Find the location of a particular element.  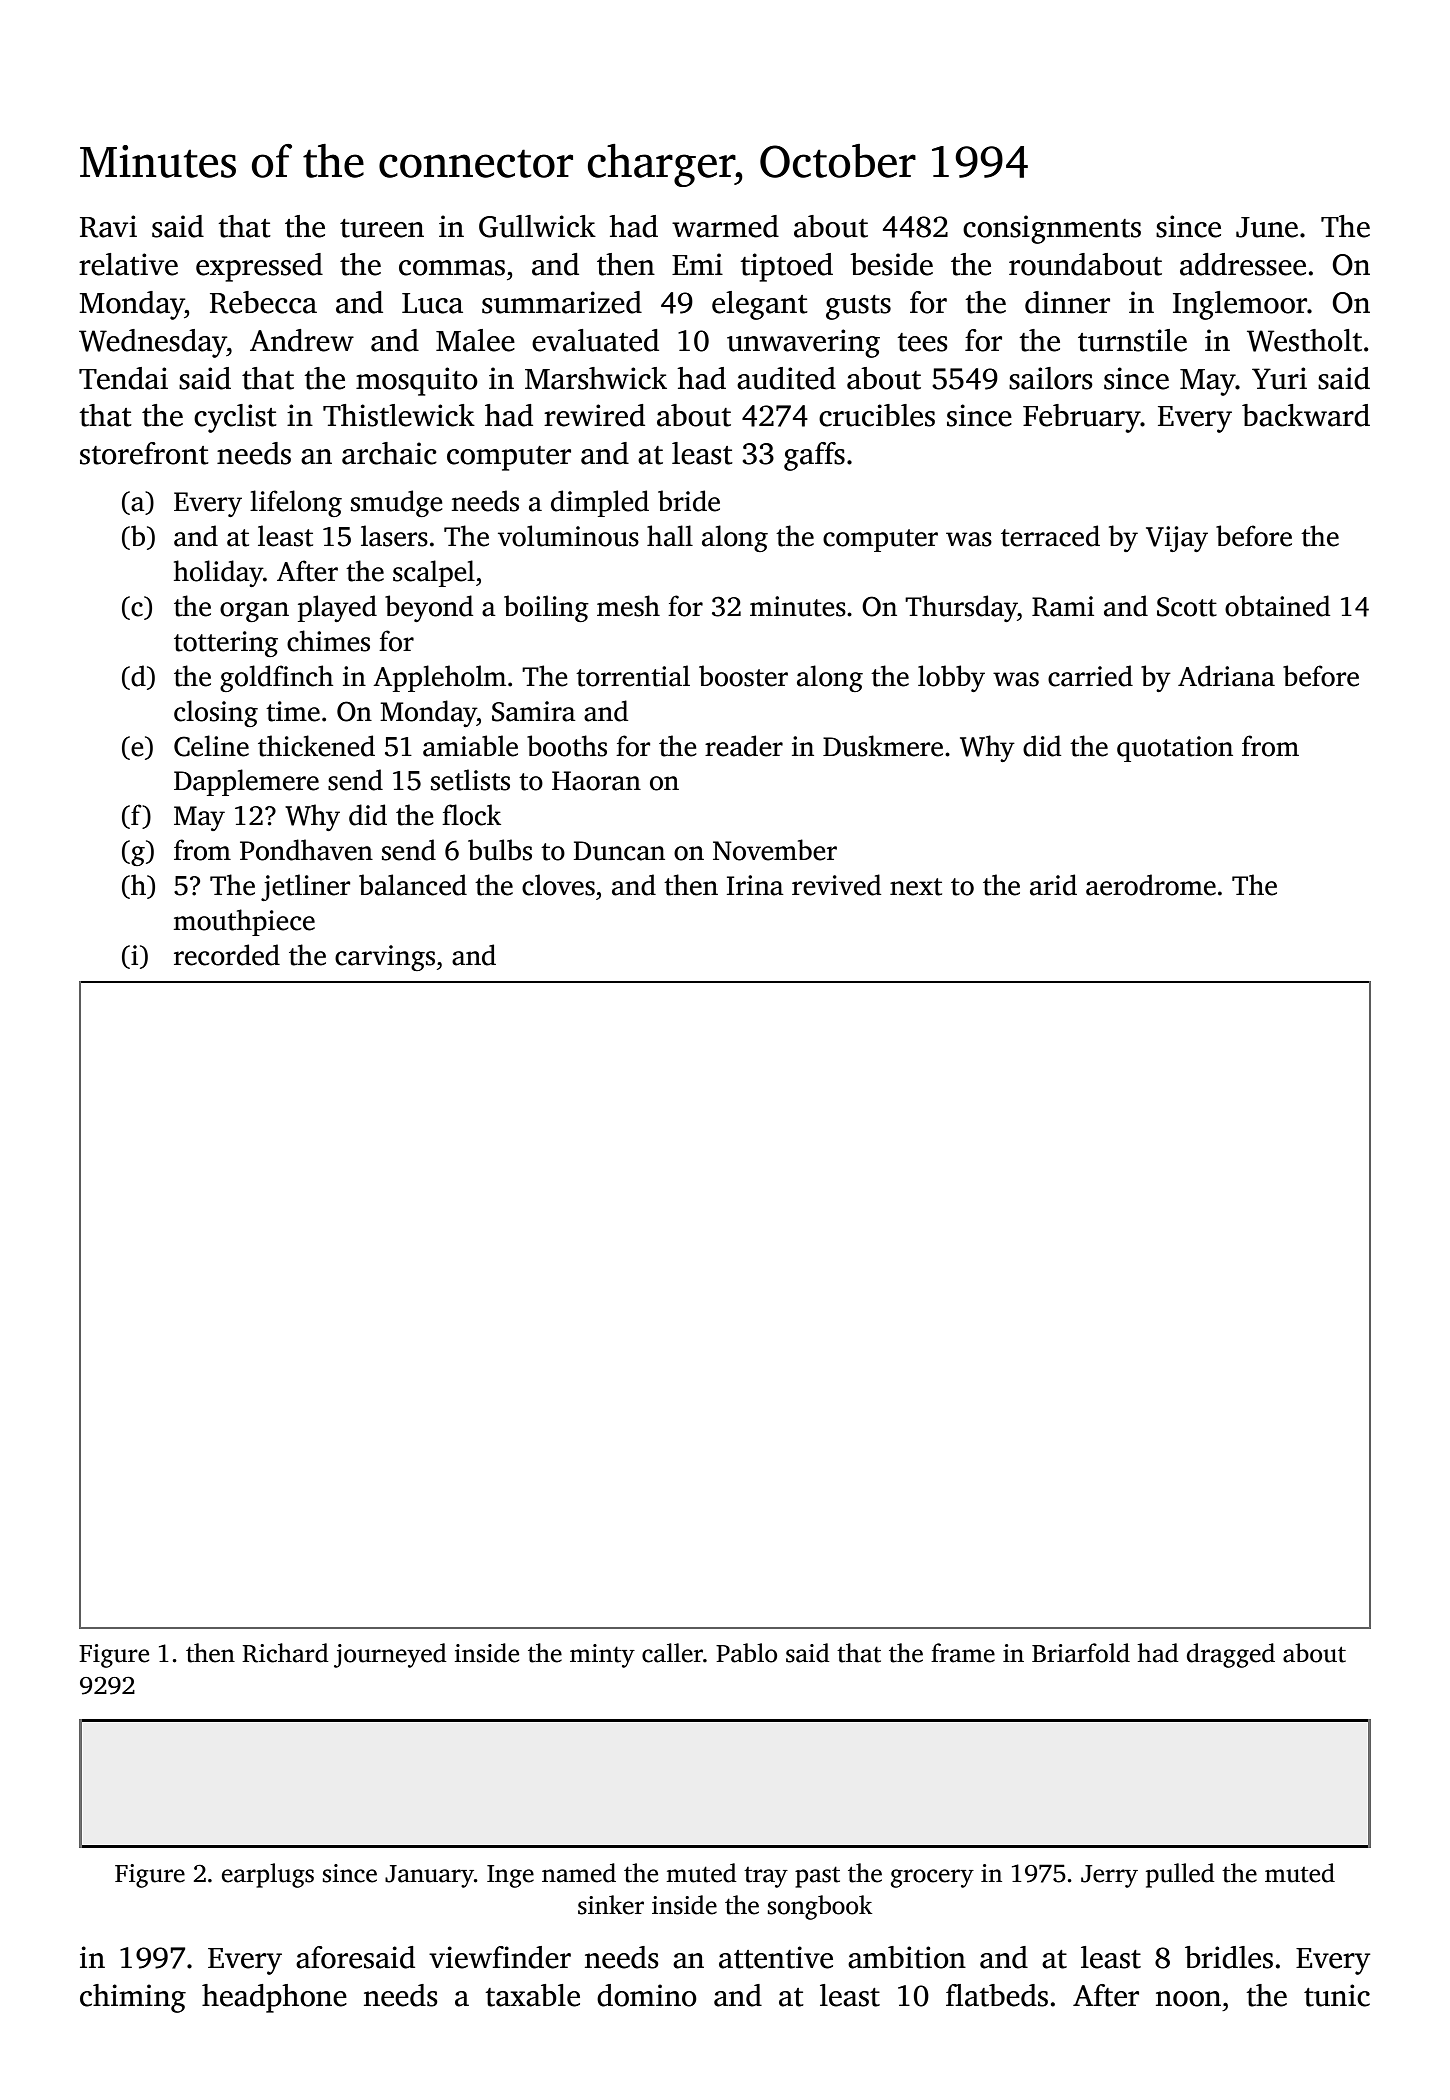

revived is located at coordinates (836, 885).
